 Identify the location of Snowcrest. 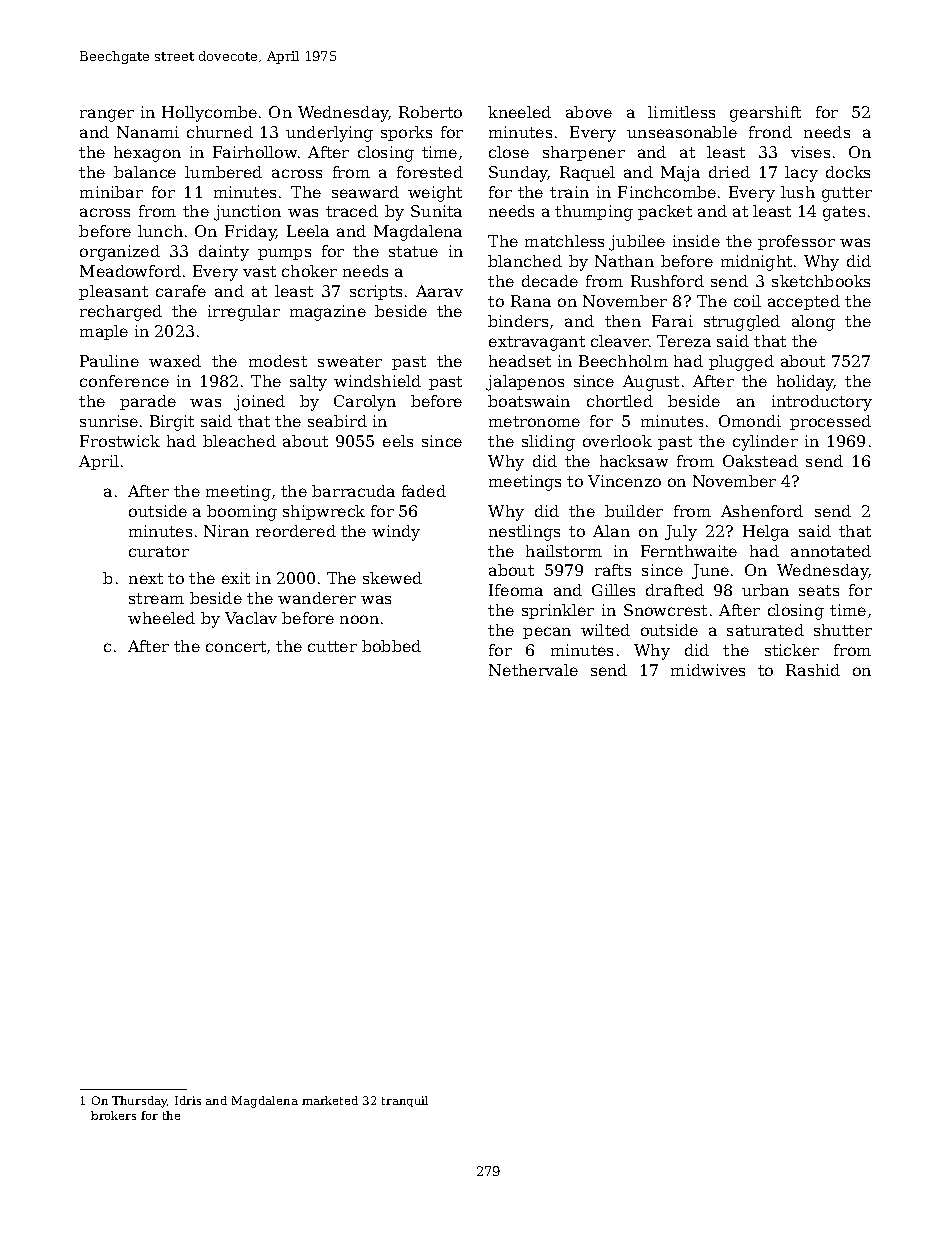
(665, 610).
